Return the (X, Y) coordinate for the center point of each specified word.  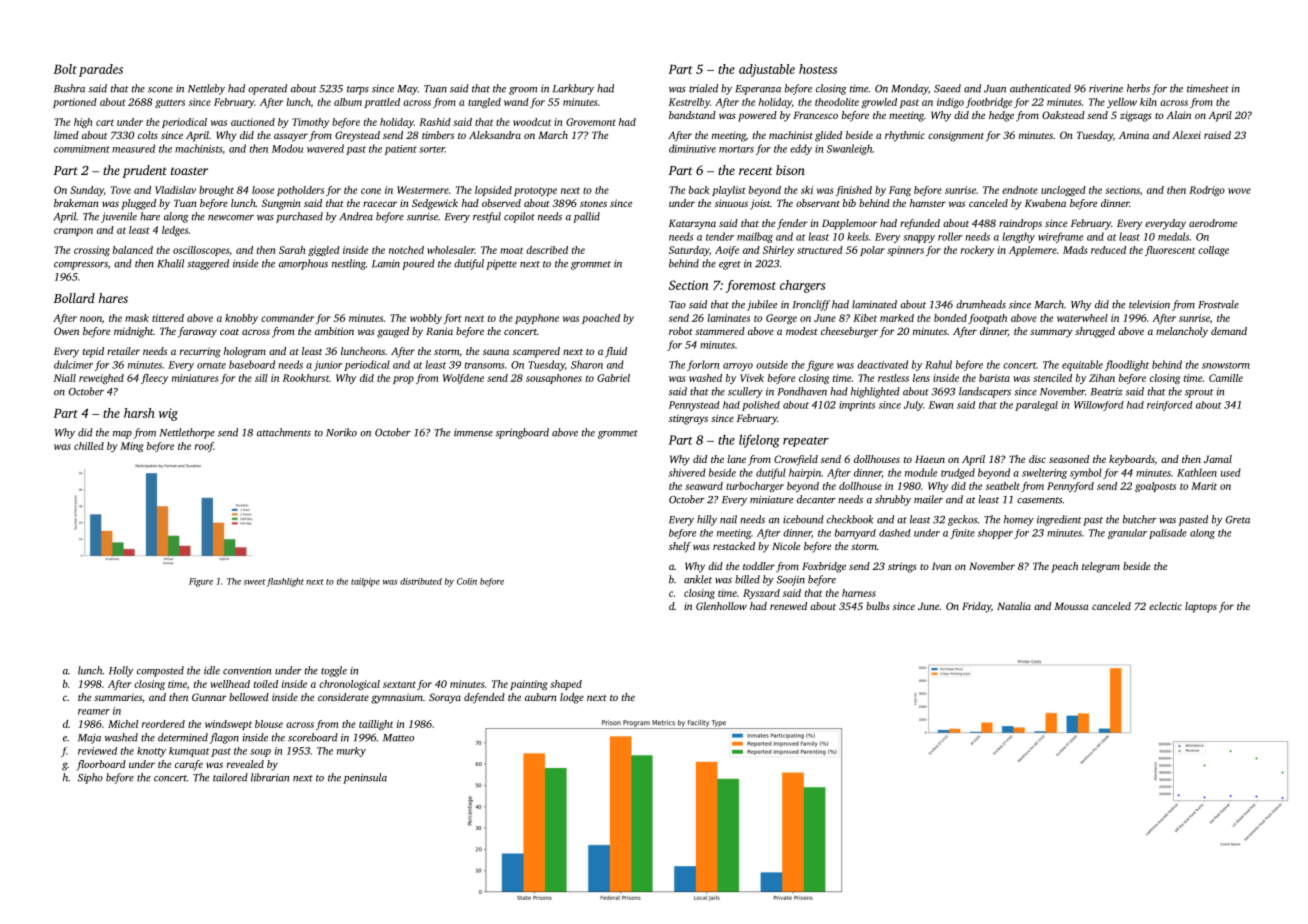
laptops (1201, 607)
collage (1213, 251)
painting (529, 685)
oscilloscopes (201, 251)
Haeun (930, 459)
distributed (421, 581)
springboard (522, 433)
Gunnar (209, 697)
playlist (728, 191)
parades (101, 70)
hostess (818, 69)
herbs (1138, 88)
